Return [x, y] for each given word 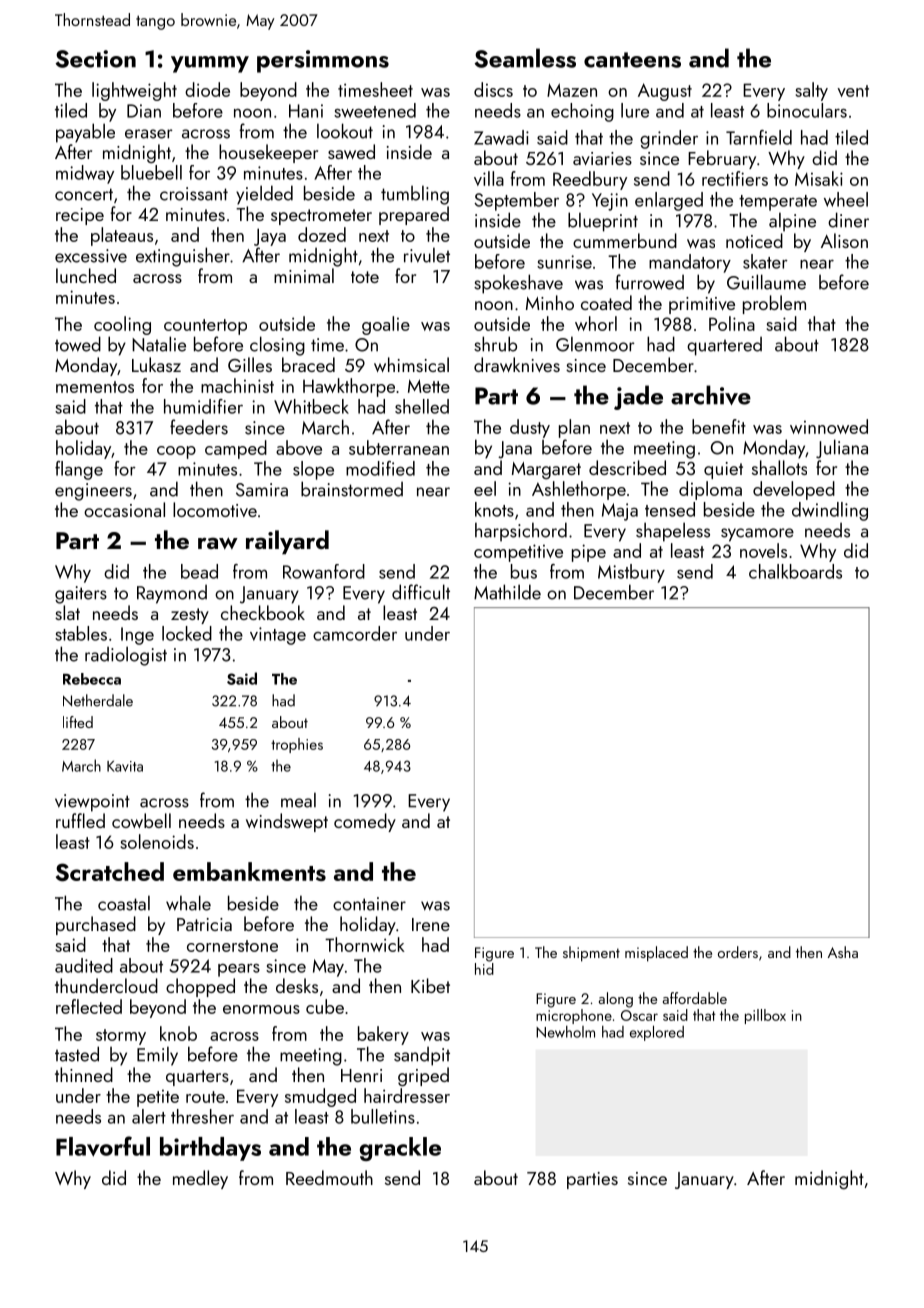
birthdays [210, 1149]
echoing [582, 112]
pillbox [765, 1016]
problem [774, 304]
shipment [591, 954]
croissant [194, 194]
